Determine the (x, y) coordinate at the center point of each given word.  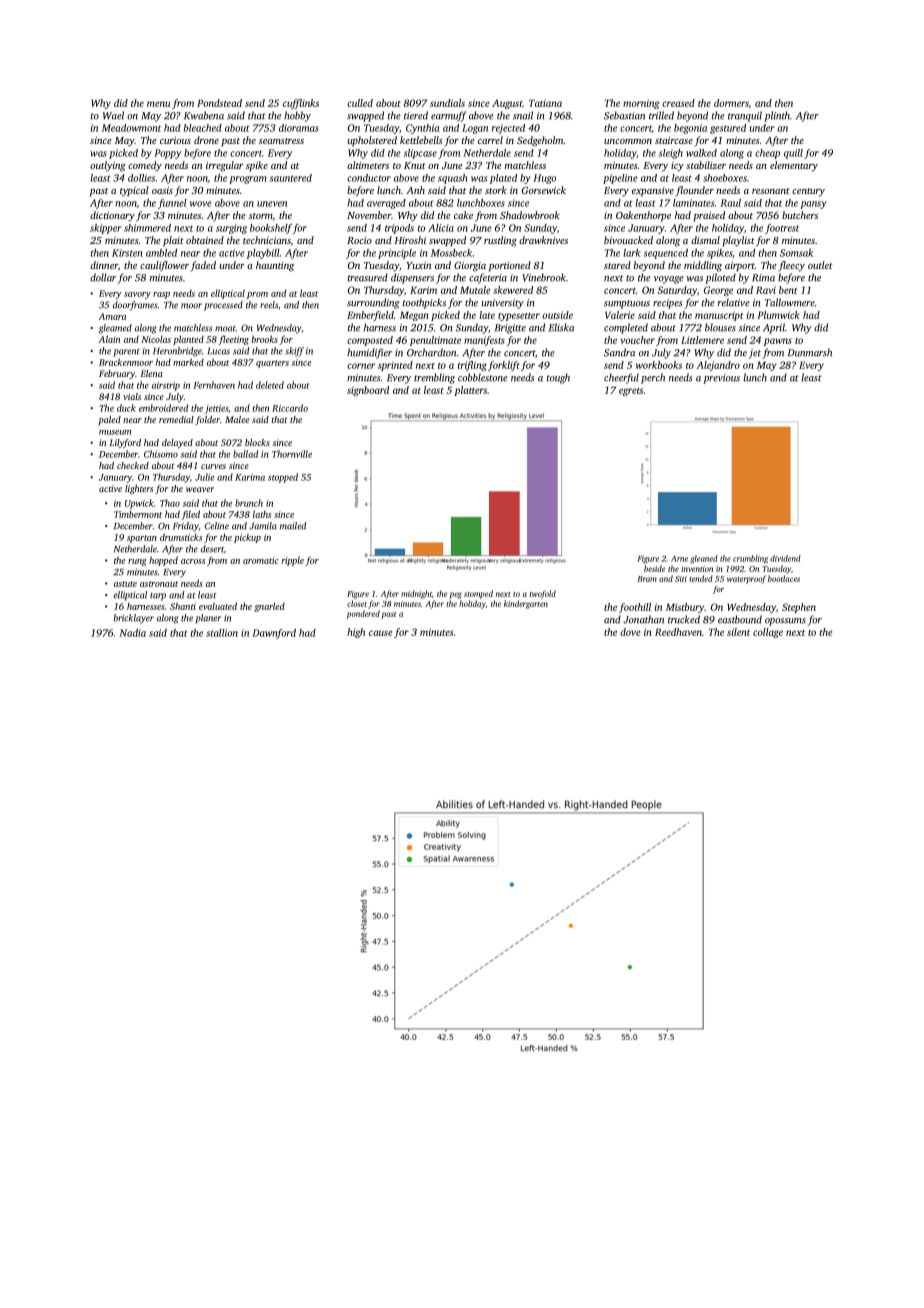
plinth (777, 116)
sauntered (291, 178)
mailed (293, 526)
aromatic (260, 560)
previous (721, 379)
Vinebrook (544, 277)
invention (697, 569)
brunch (249, 503)
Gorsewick (544, 190)
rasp (161, 295)
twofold (542, 594)
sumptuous (627, 304)
